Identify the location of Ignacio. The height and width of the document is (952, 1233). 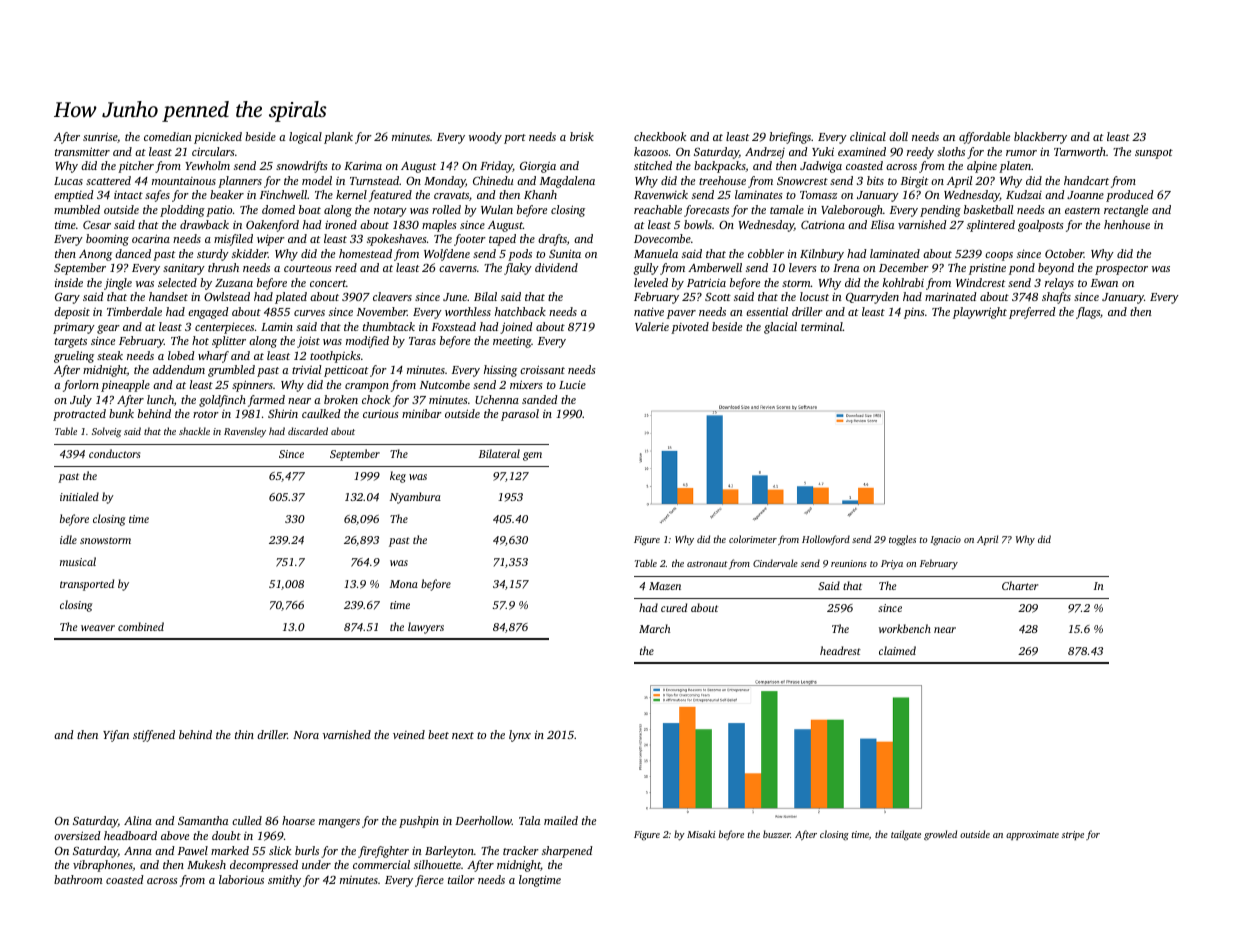
(945, 541).
